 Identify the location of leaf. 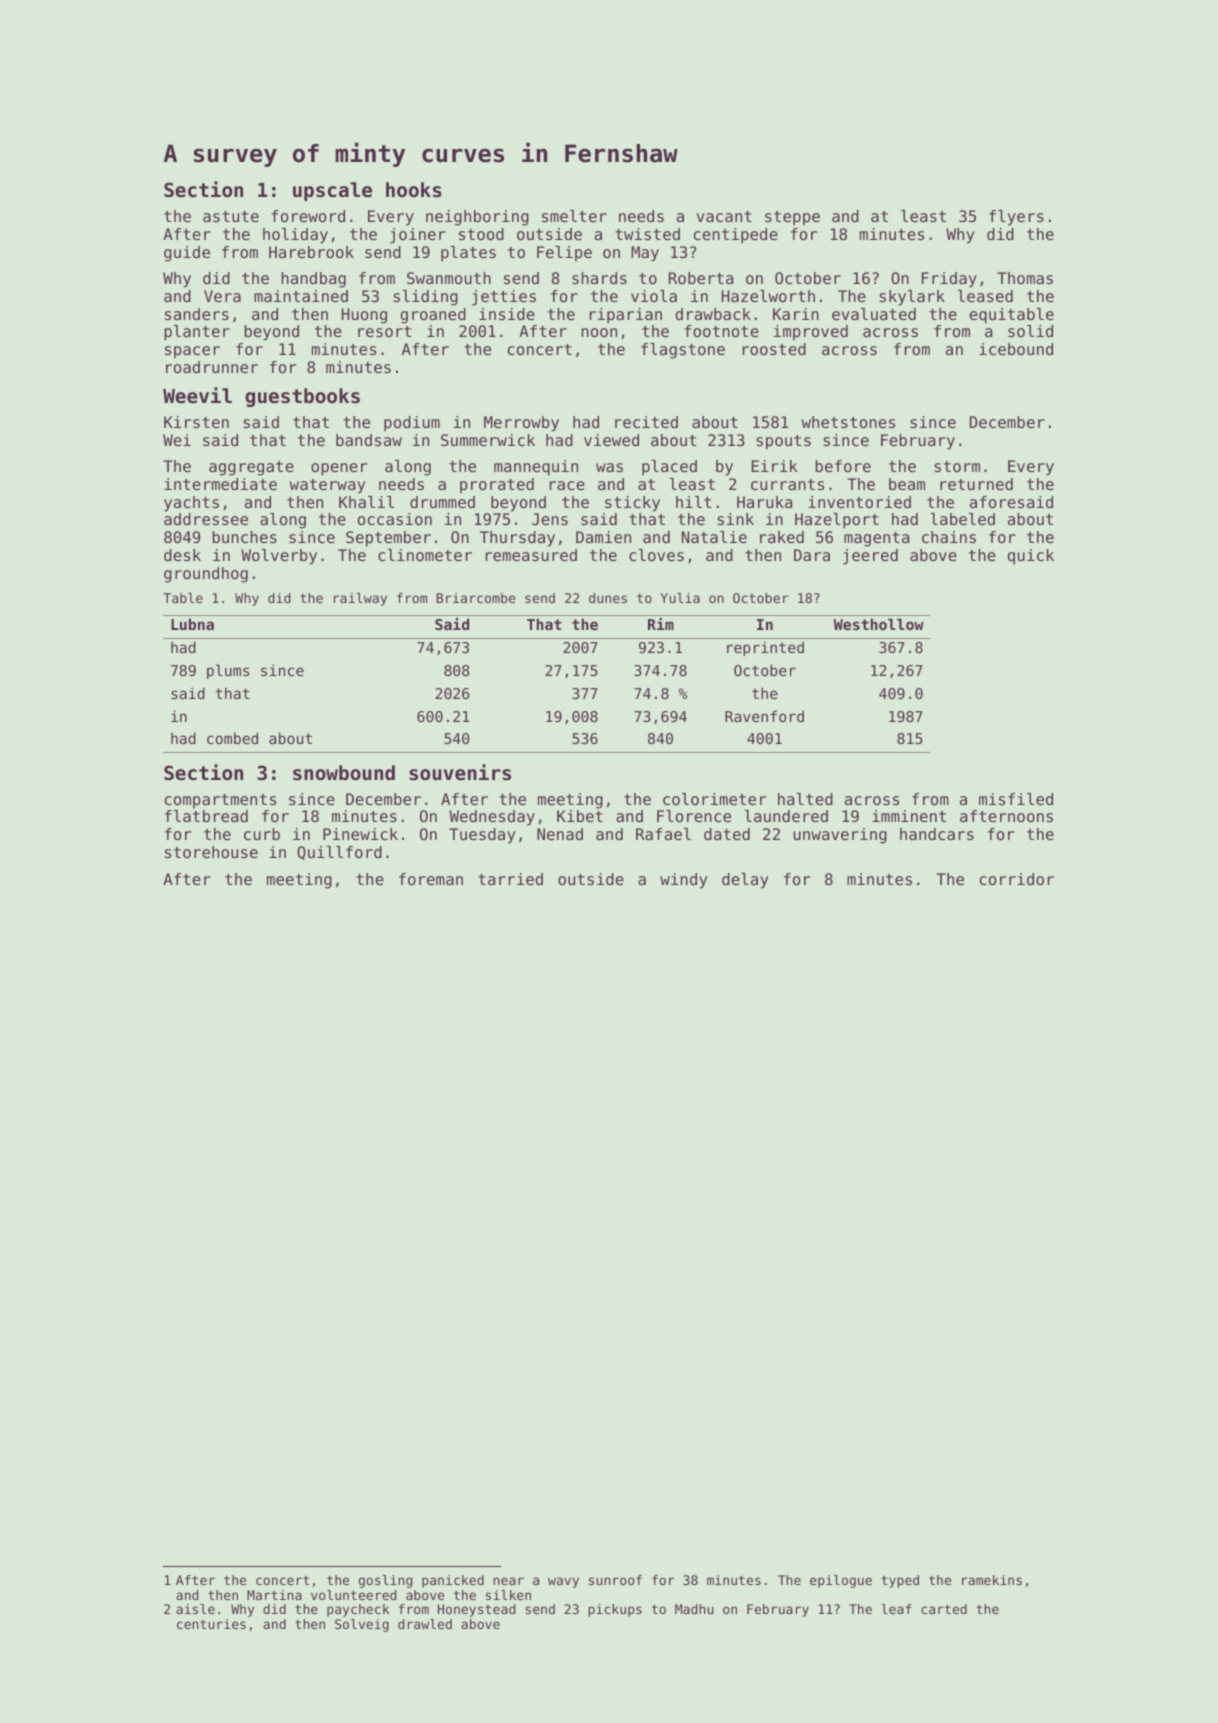
(897, 1609).
